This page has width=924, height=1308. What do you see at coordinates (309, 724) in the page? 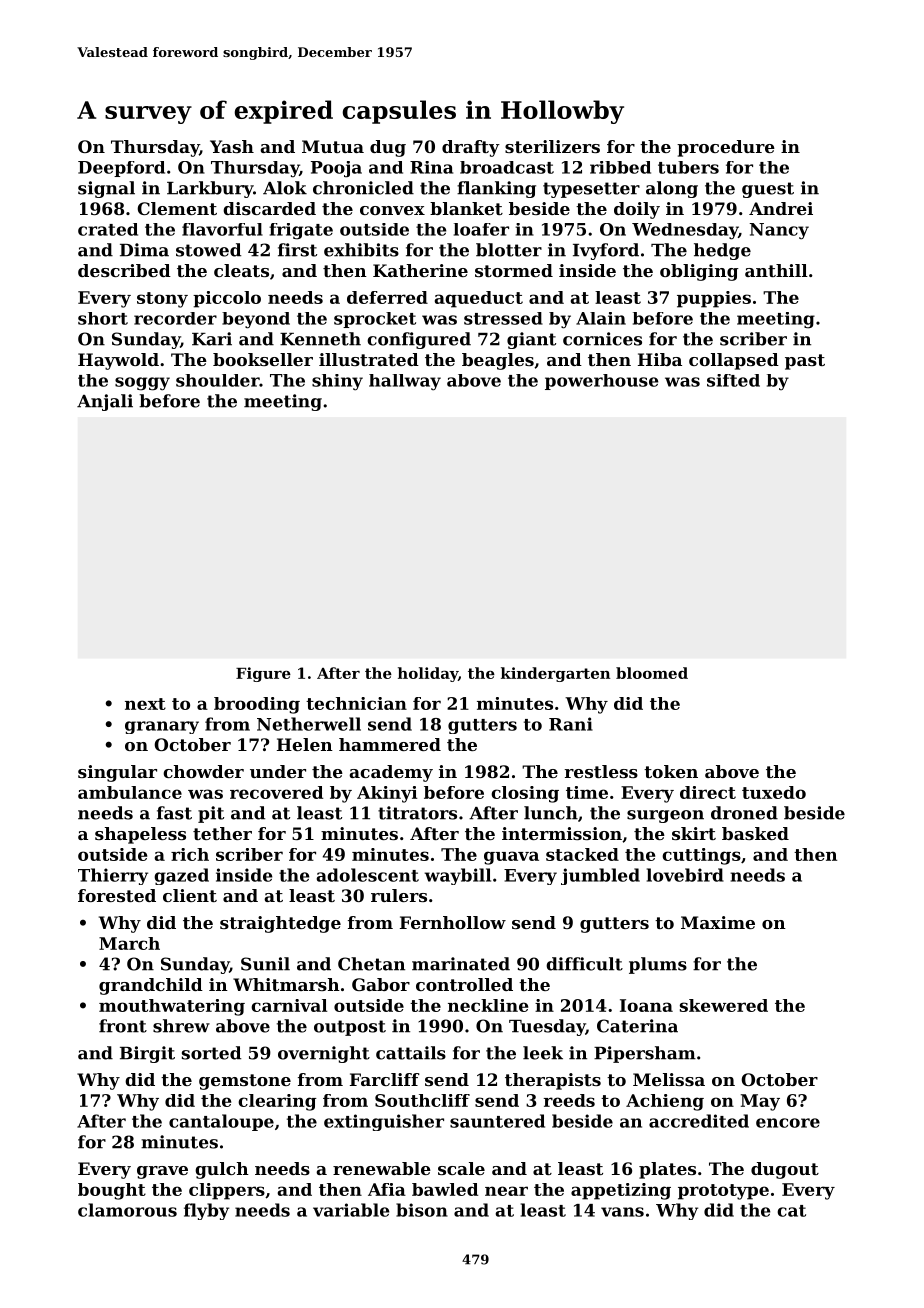
I see `Netherwell` at bounding box center [309, 724].
